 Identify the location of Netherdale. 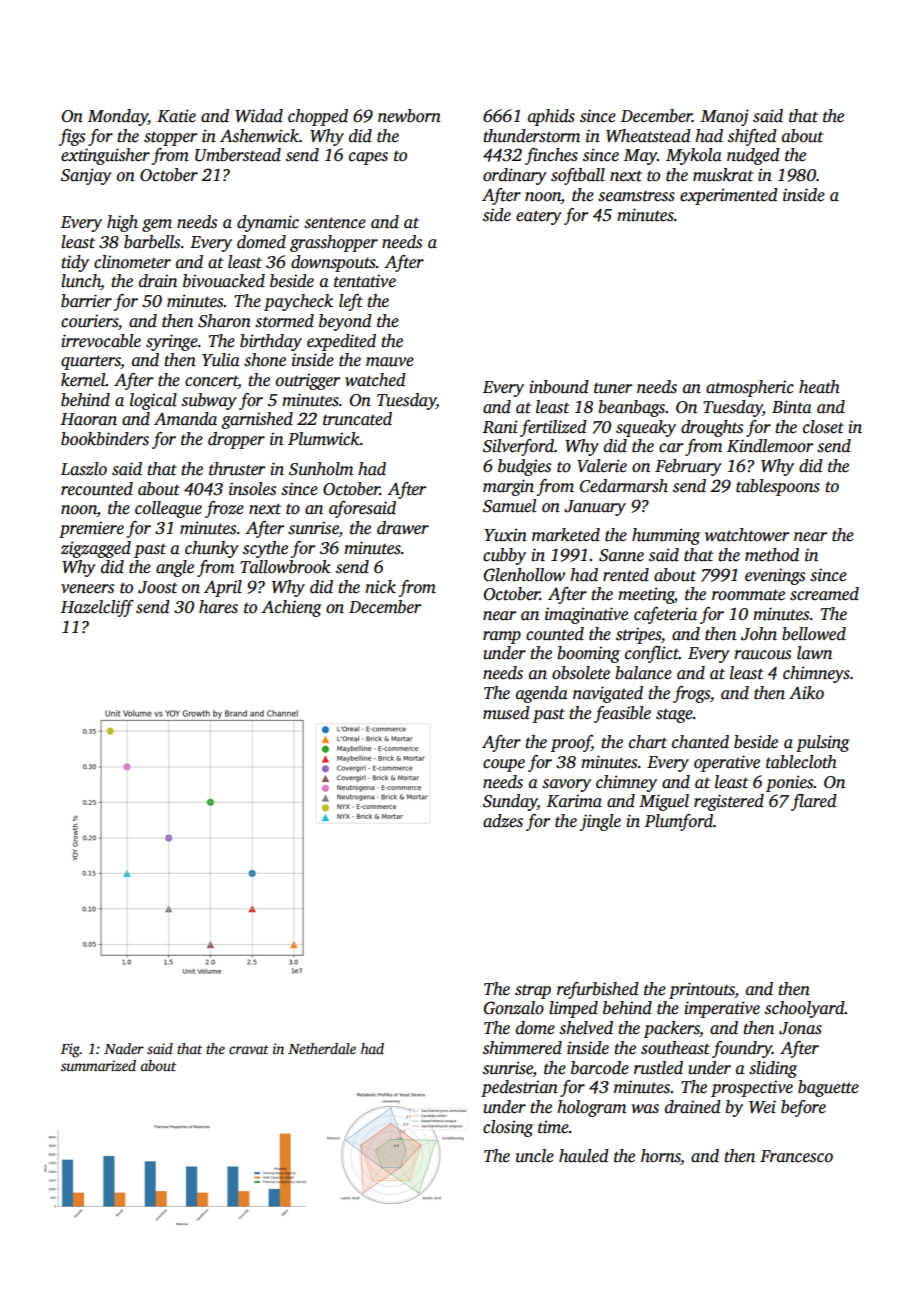
(322, 1048).
